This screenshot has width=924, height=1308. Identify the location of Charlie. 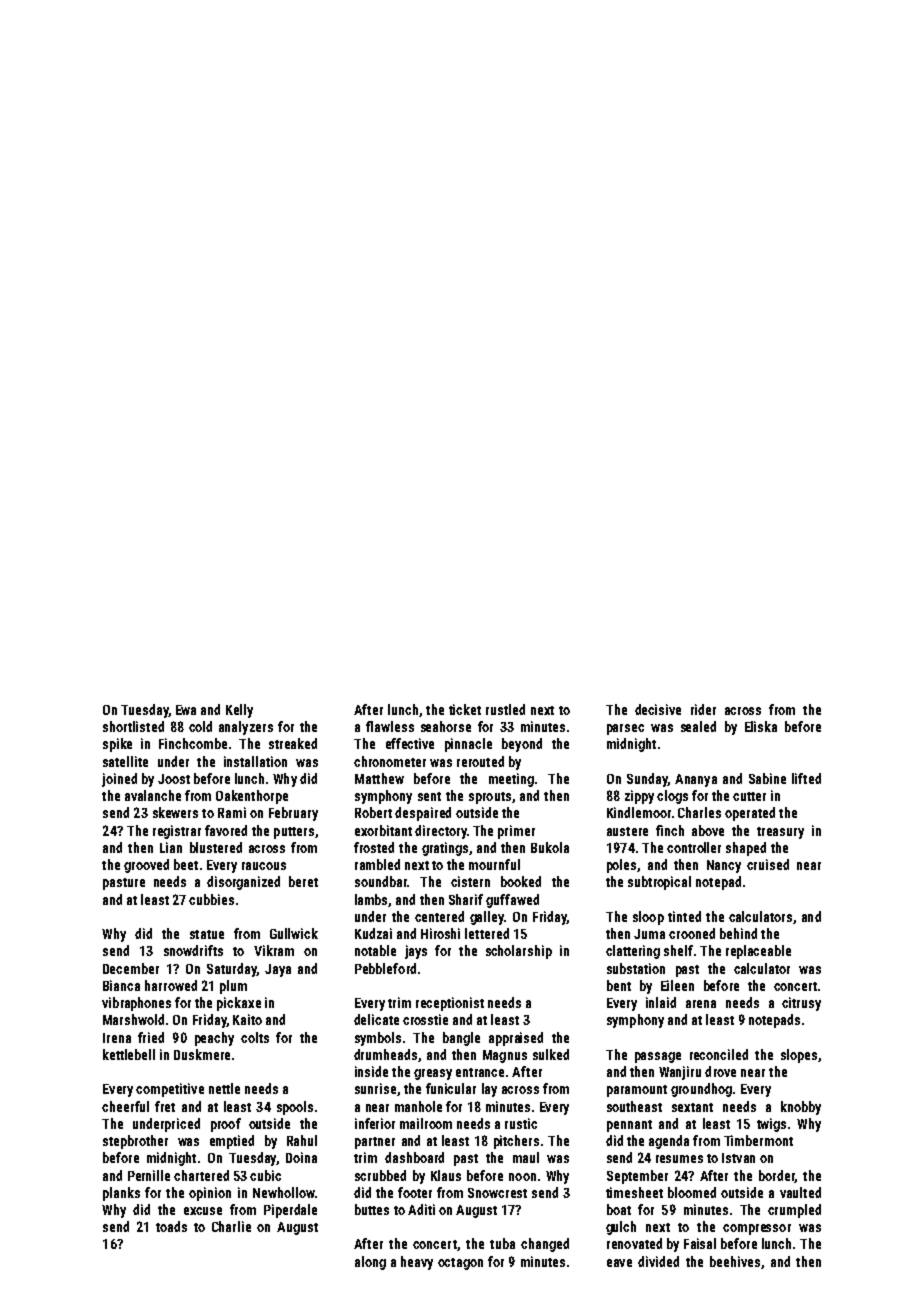
(231, 1226).
